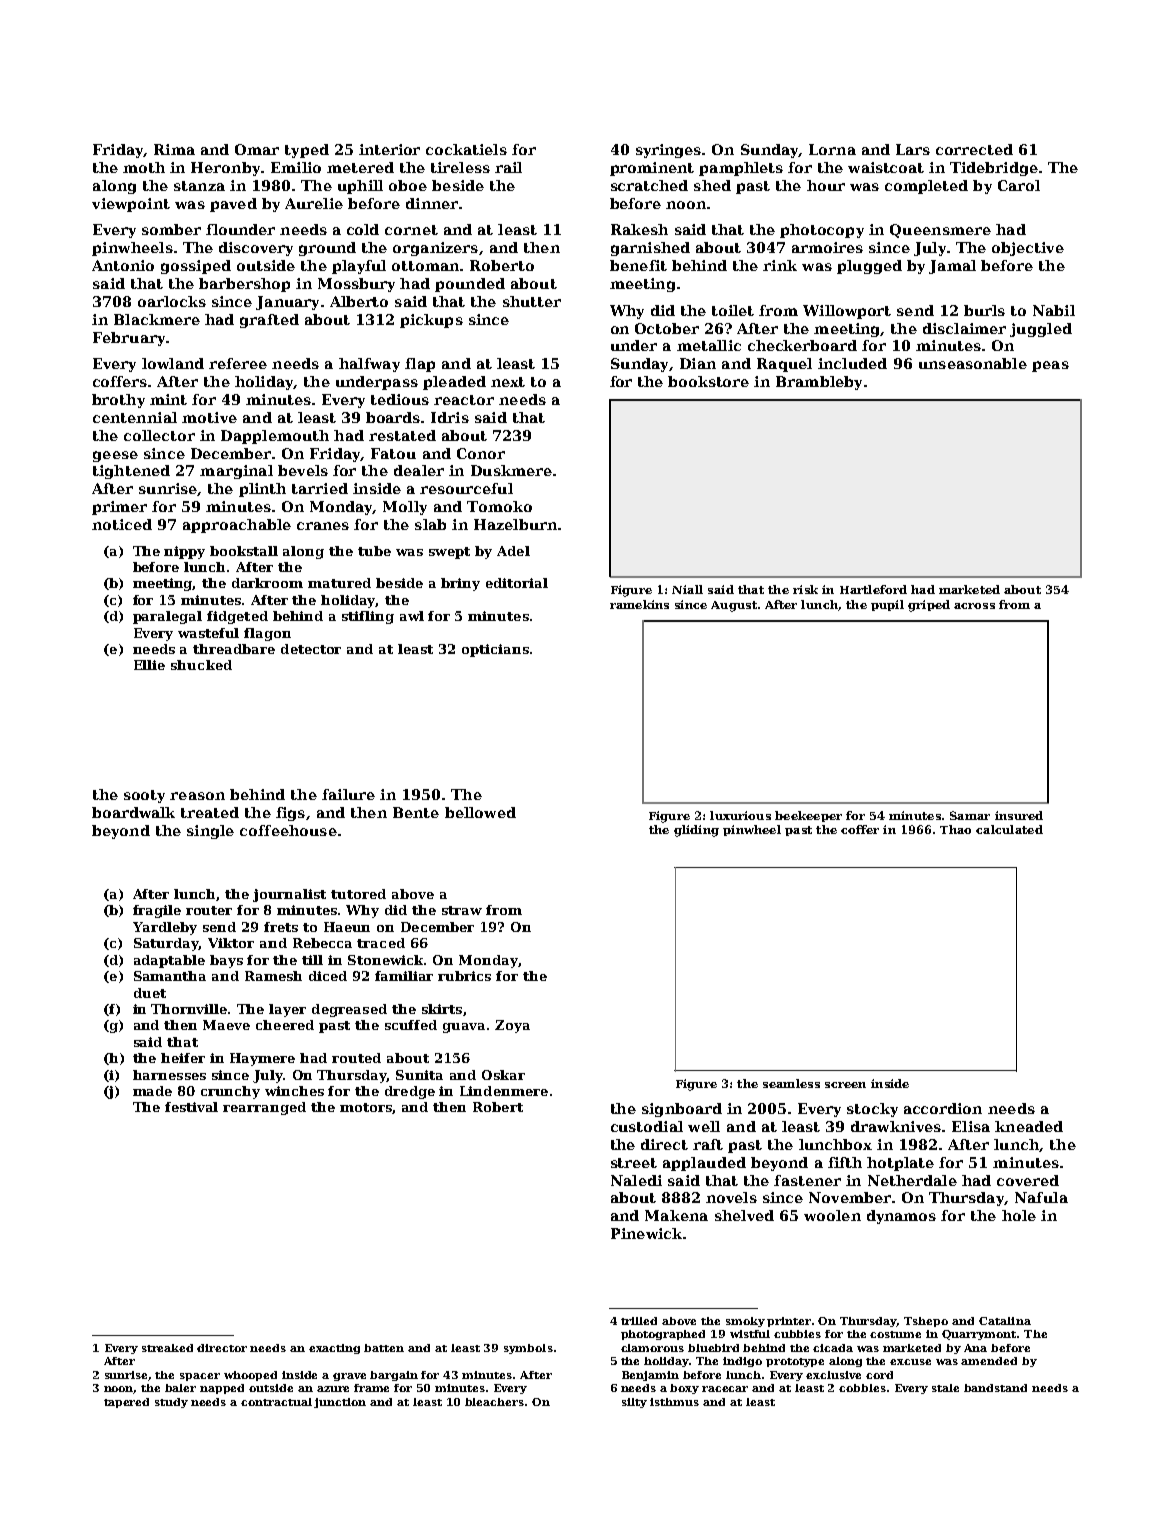 The width and height of the document is (1174, 1520). I want to click on tapered, so click(126, 1403).
